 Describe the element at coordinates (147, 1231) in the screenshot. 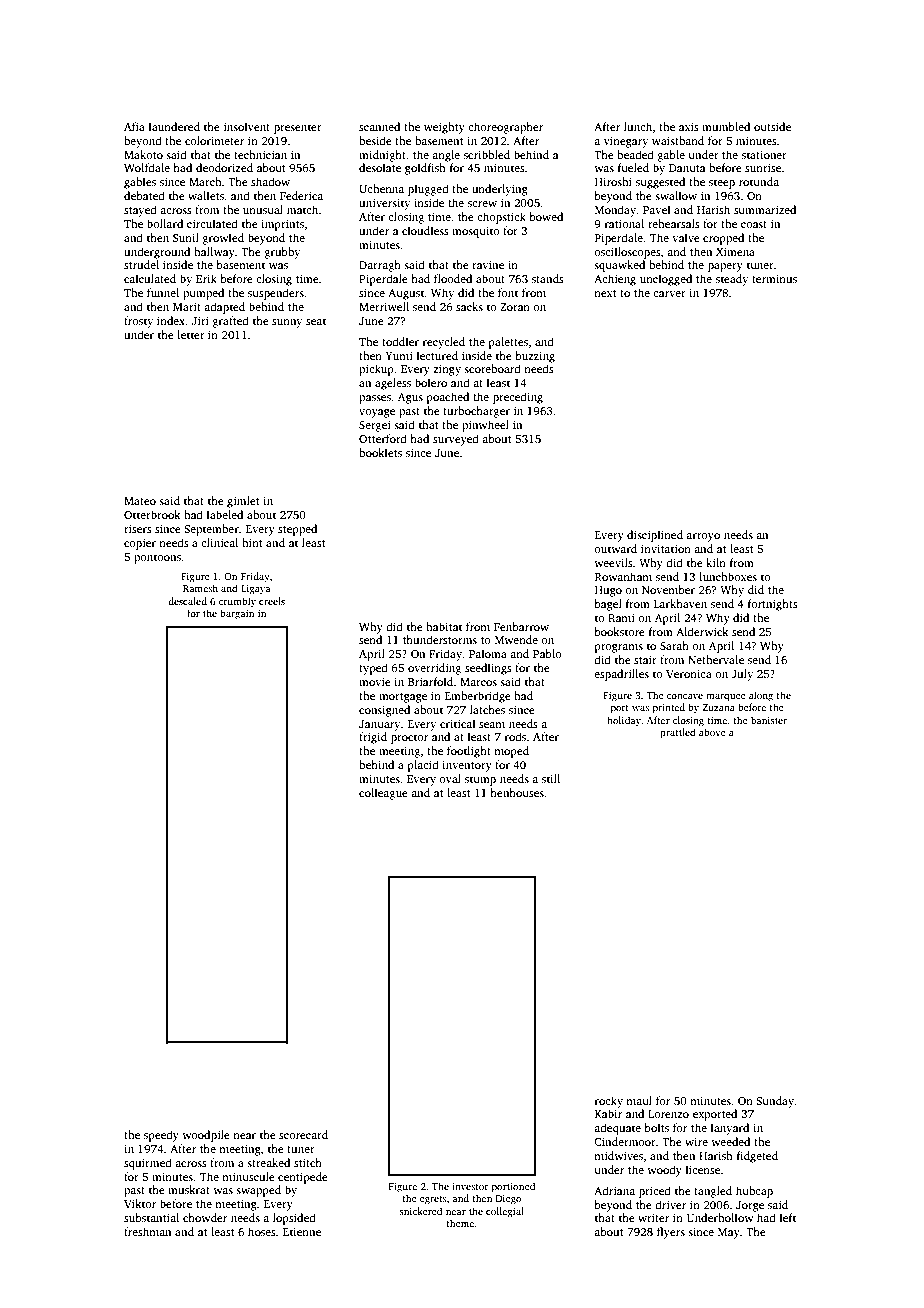

I see `freshman` at that location.
